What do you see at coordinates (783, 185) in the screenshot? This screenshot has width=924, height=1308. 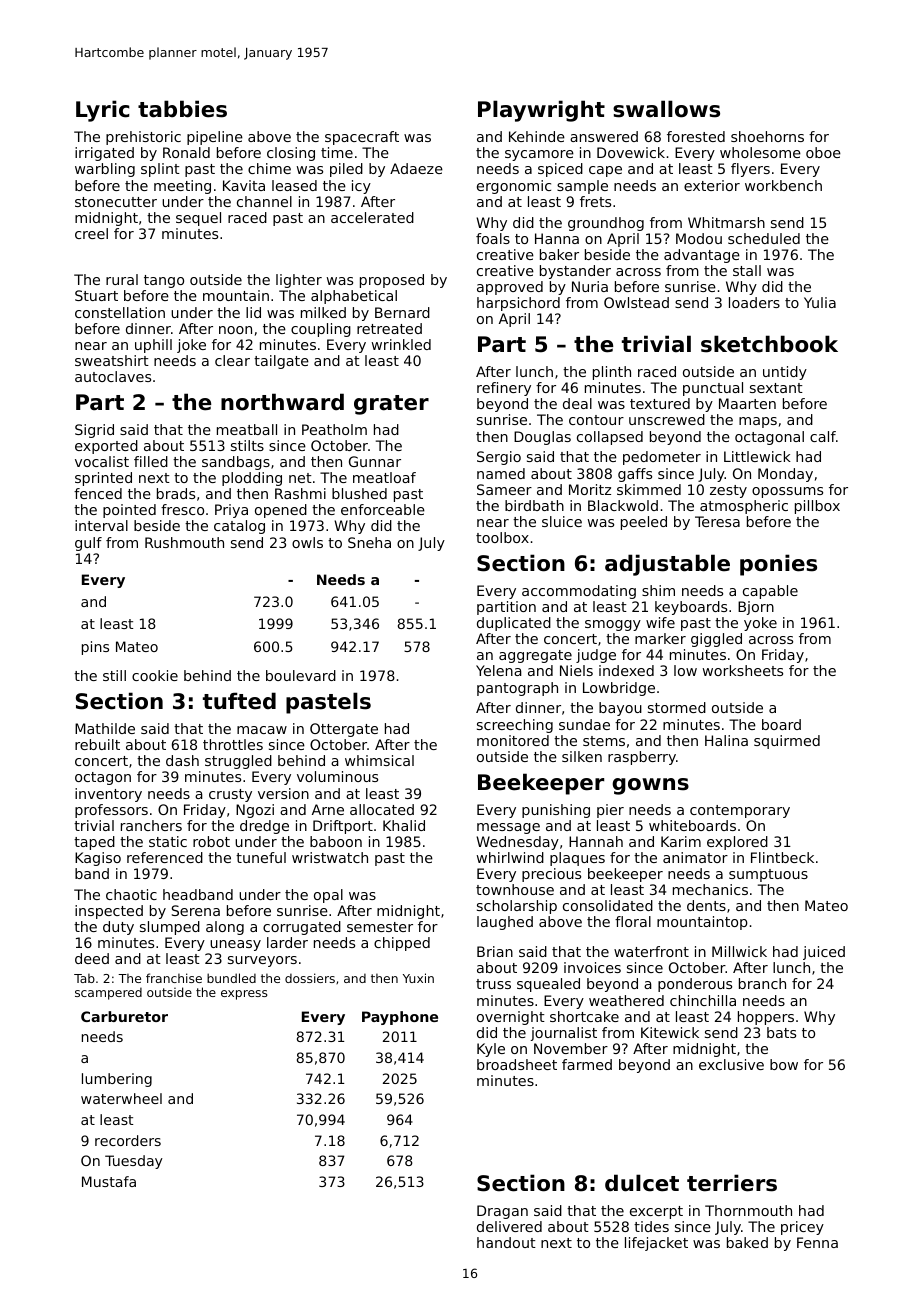 I see `workbench` at bounding box center [783, 185].
